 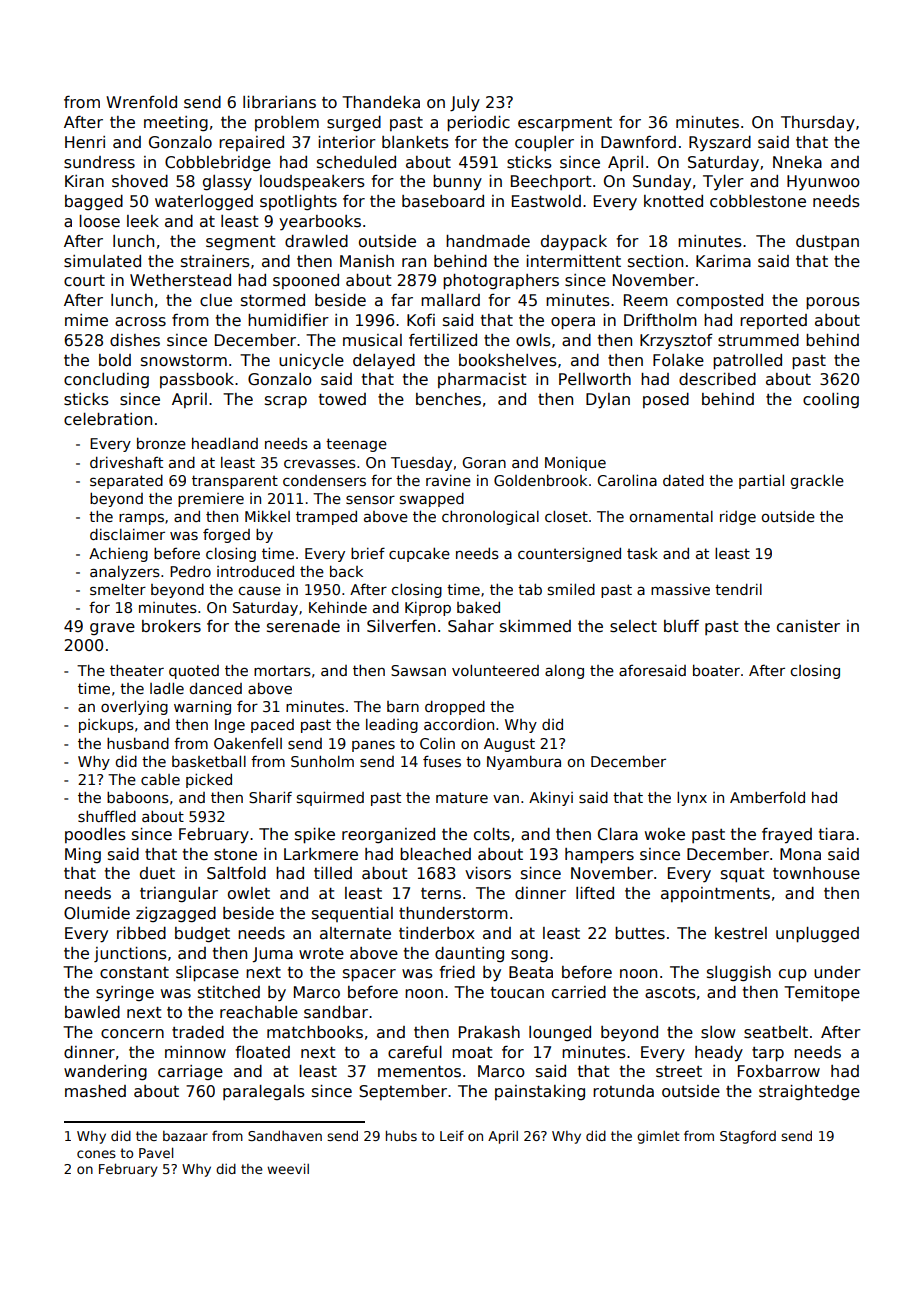 I want to click on unplugged, so click(x=817, y=935).
